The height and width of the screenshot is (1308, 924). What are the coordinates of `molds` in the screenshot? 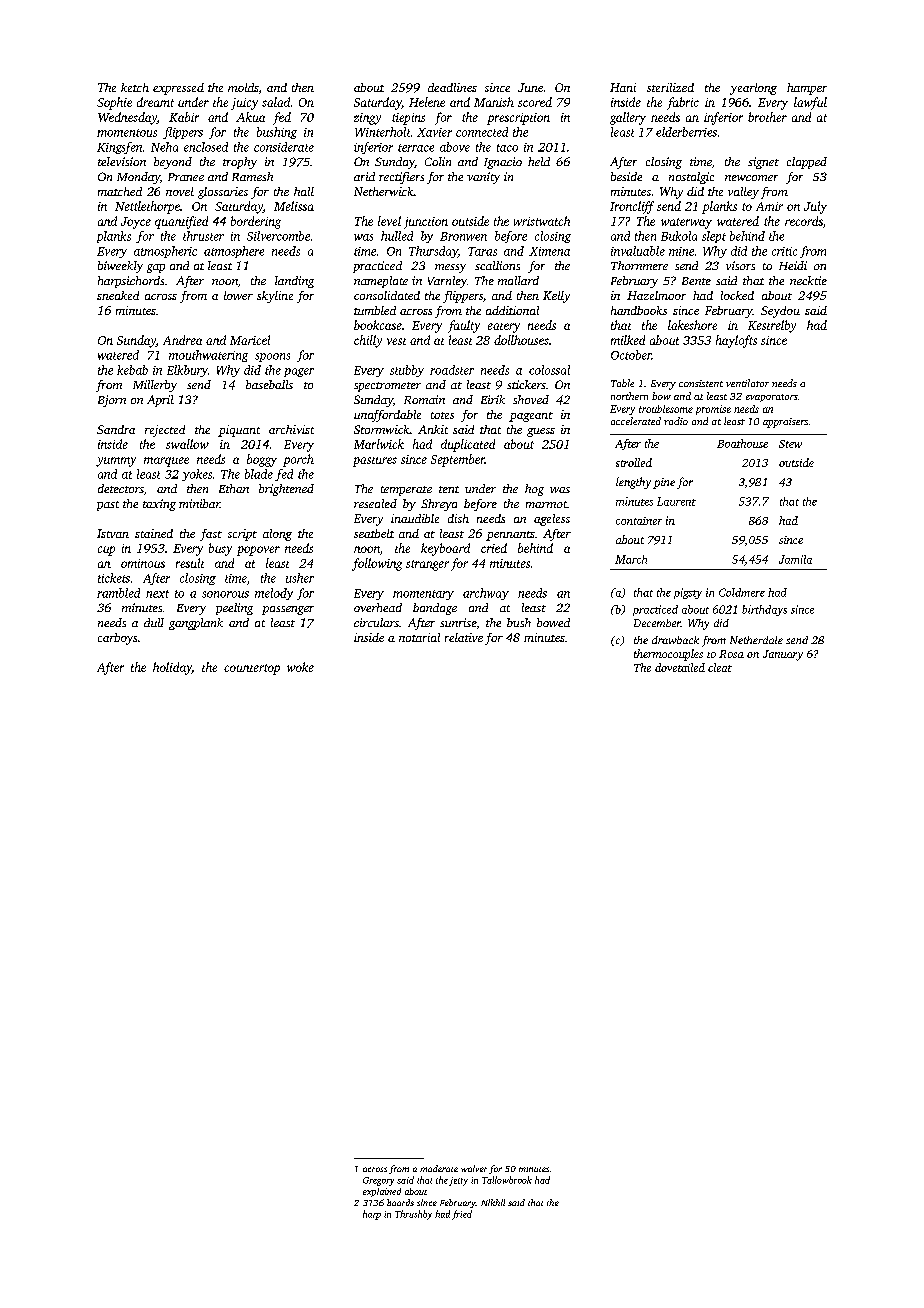 It's located at (243, 87).
